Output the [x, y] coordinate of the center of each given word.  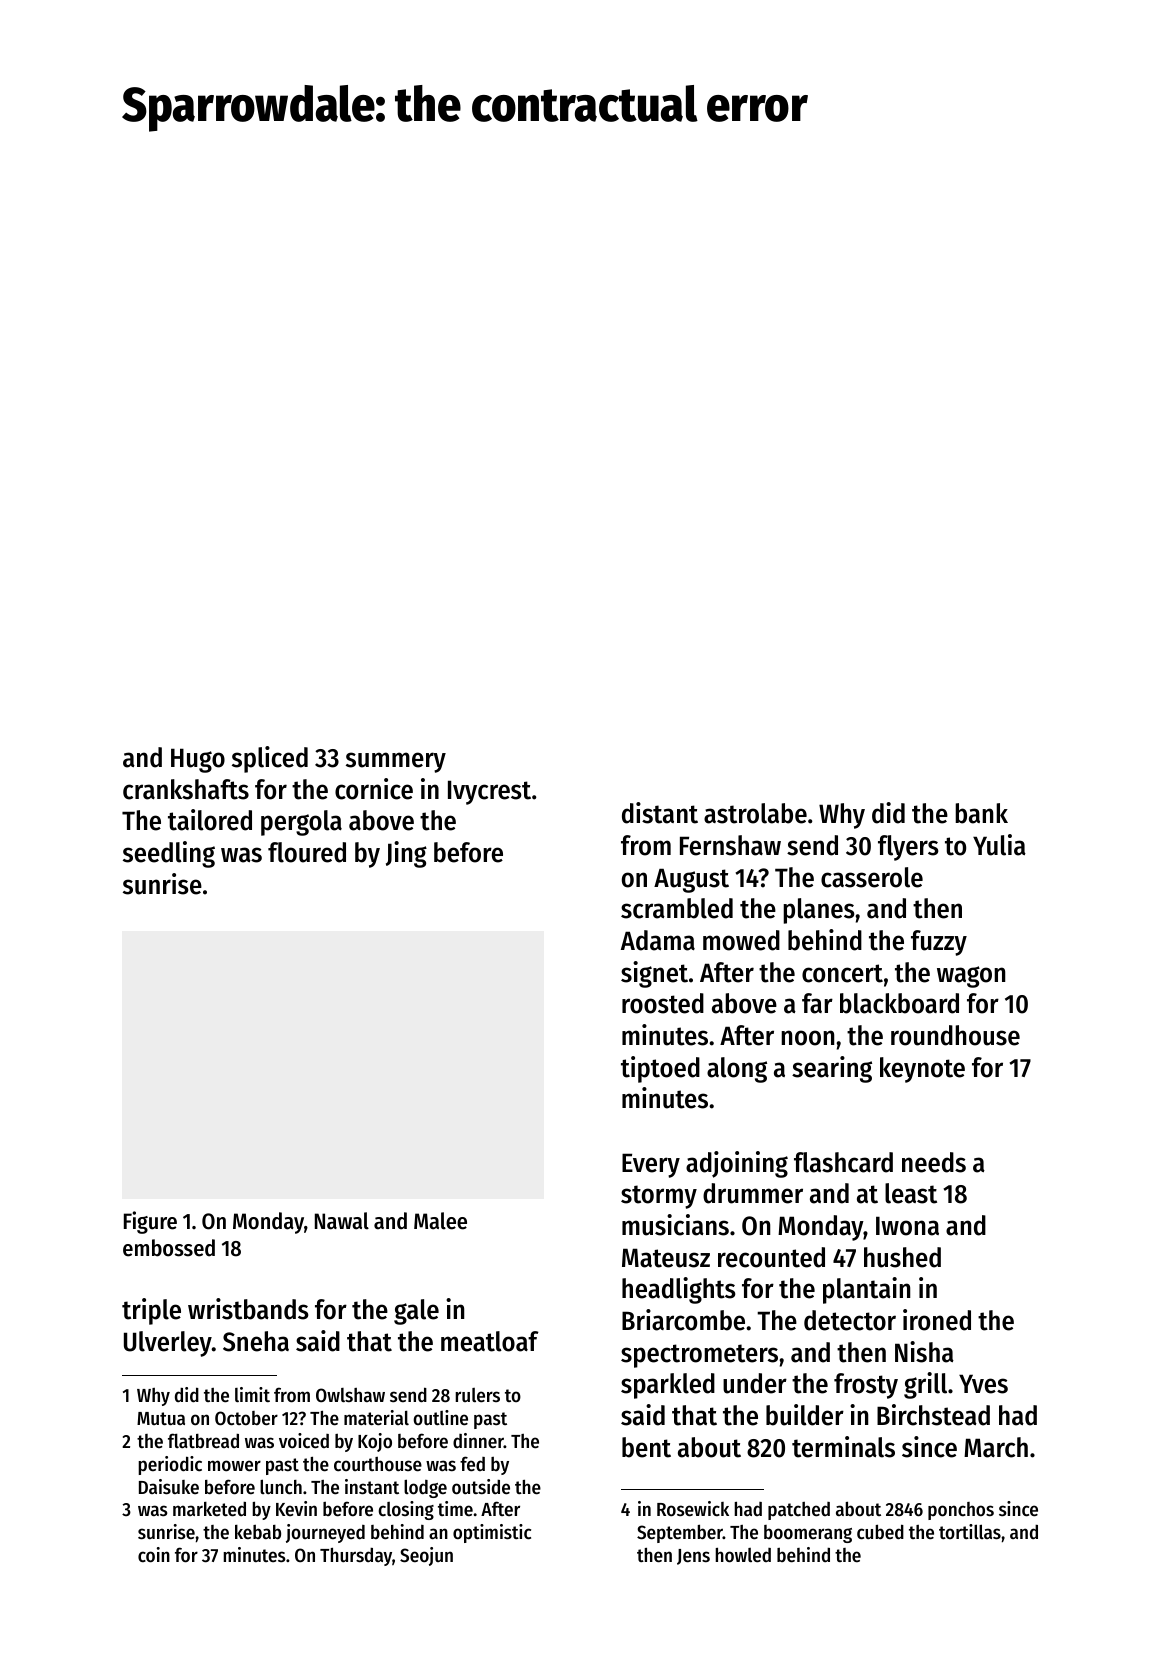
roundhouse [955, 1035]
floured [307, 852]
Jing [406, 854]
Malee [440, 1221]
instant [372, 1487]
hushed [902, 1257]
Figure [150, 1222]
